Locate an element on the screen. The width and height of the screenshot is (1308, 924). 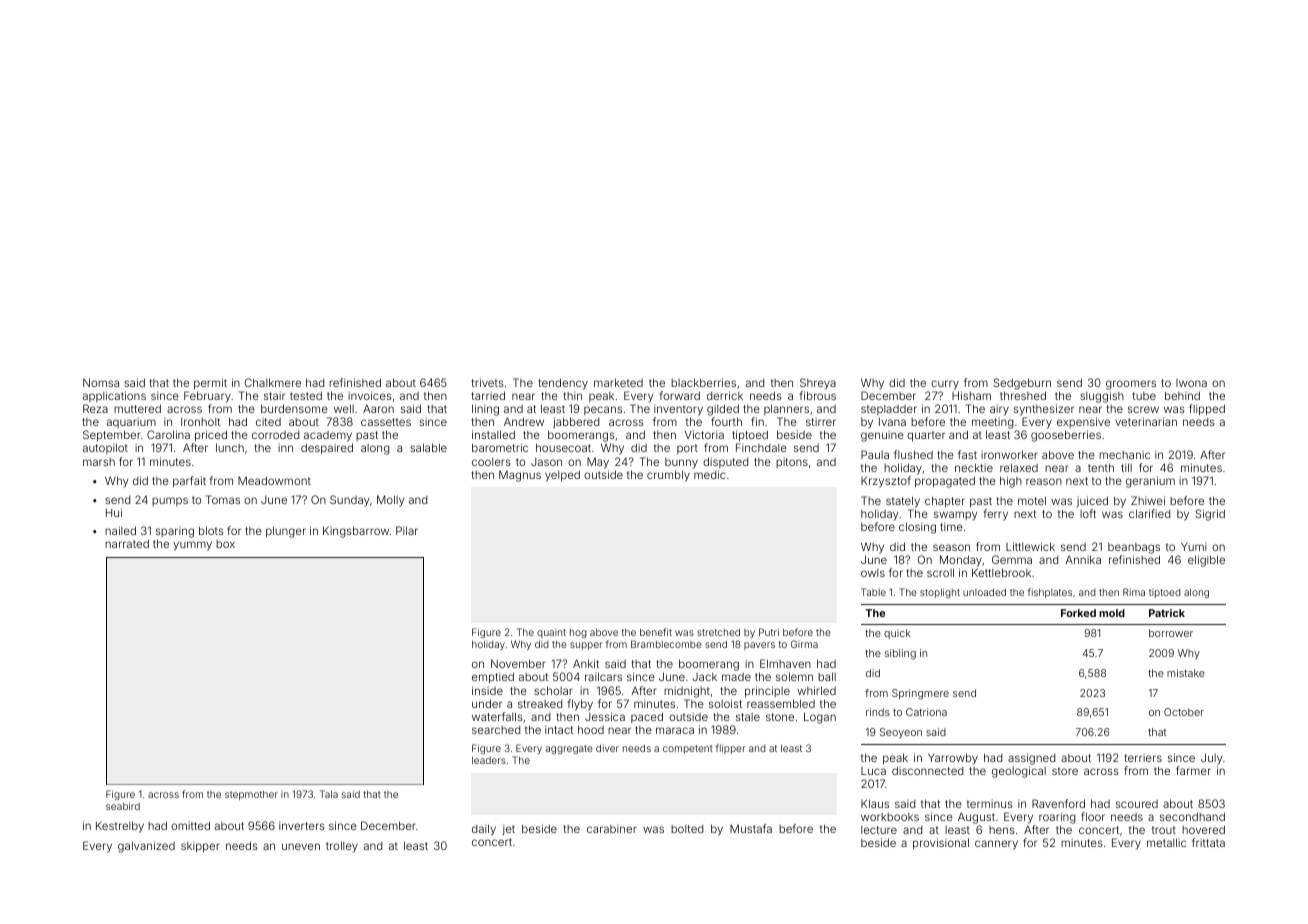
narrated is located at coordinates (127, 543).
